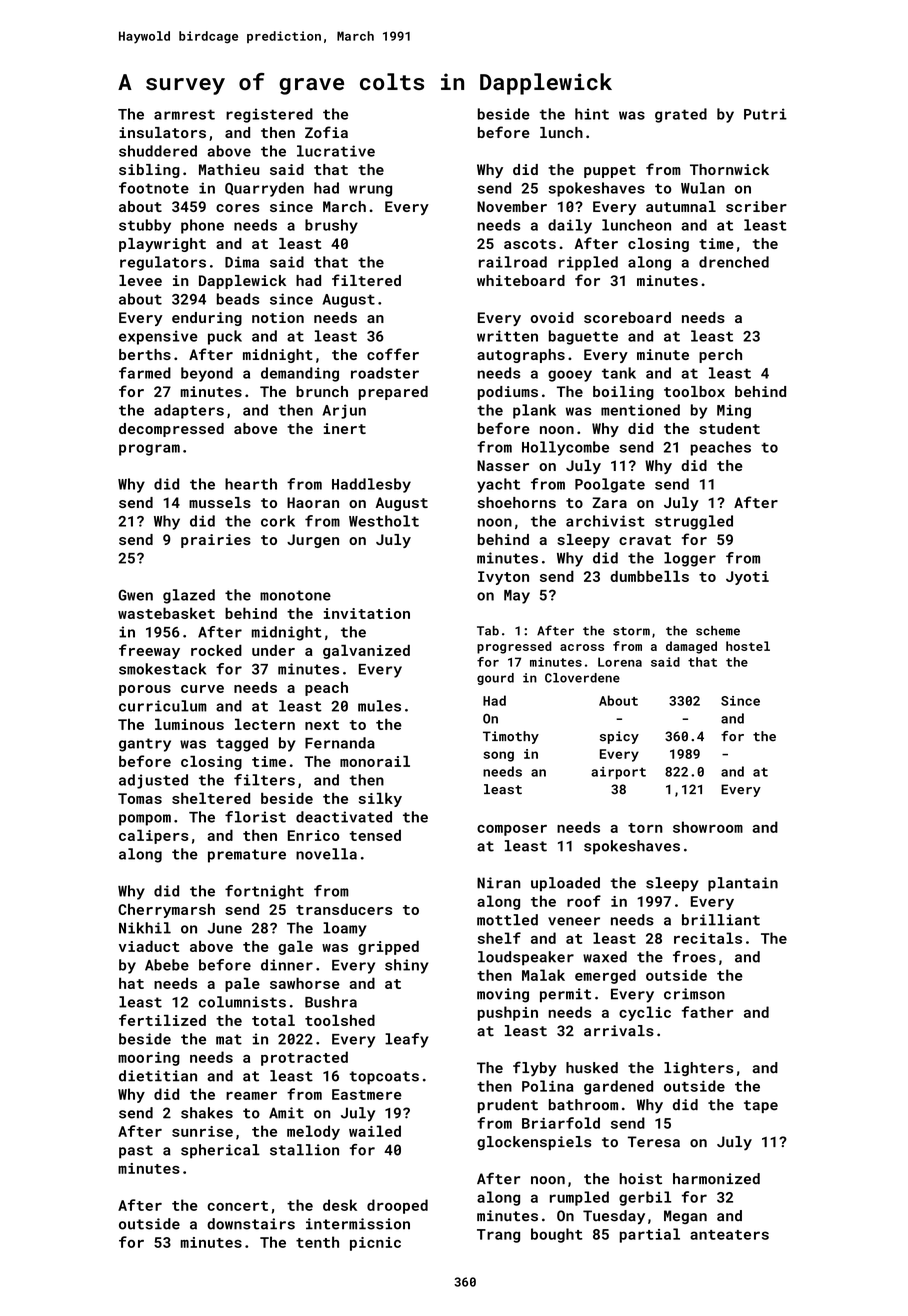 Image resolution: width=908 pixels, height=1316 pixels. Describe the element at coordinates (623, 393) in the screenshot. I see `boiling` at that location.
